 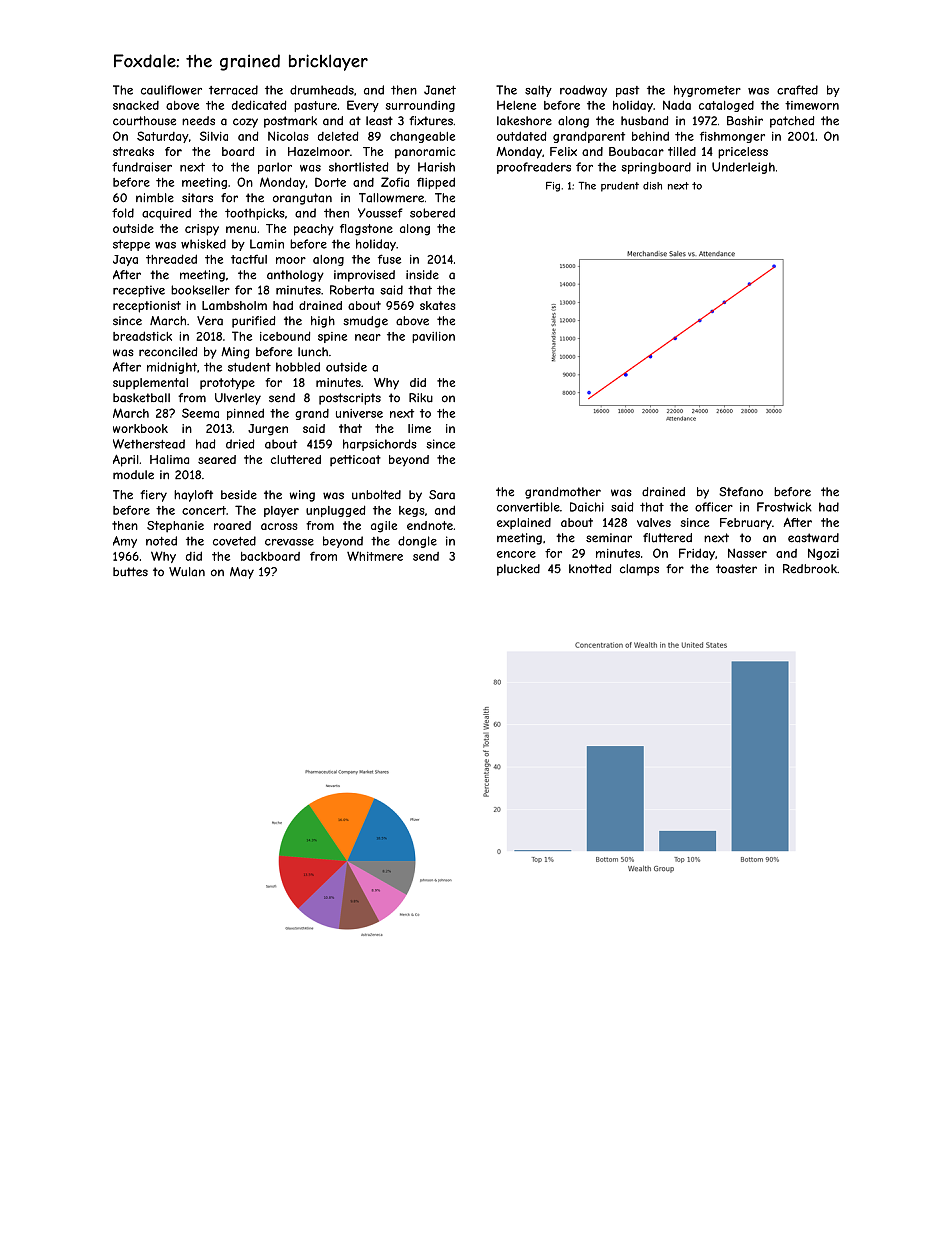 What do you see at coordinates (125, 542) in the document?
I see `Amy` at bounding box center [125, 542].
